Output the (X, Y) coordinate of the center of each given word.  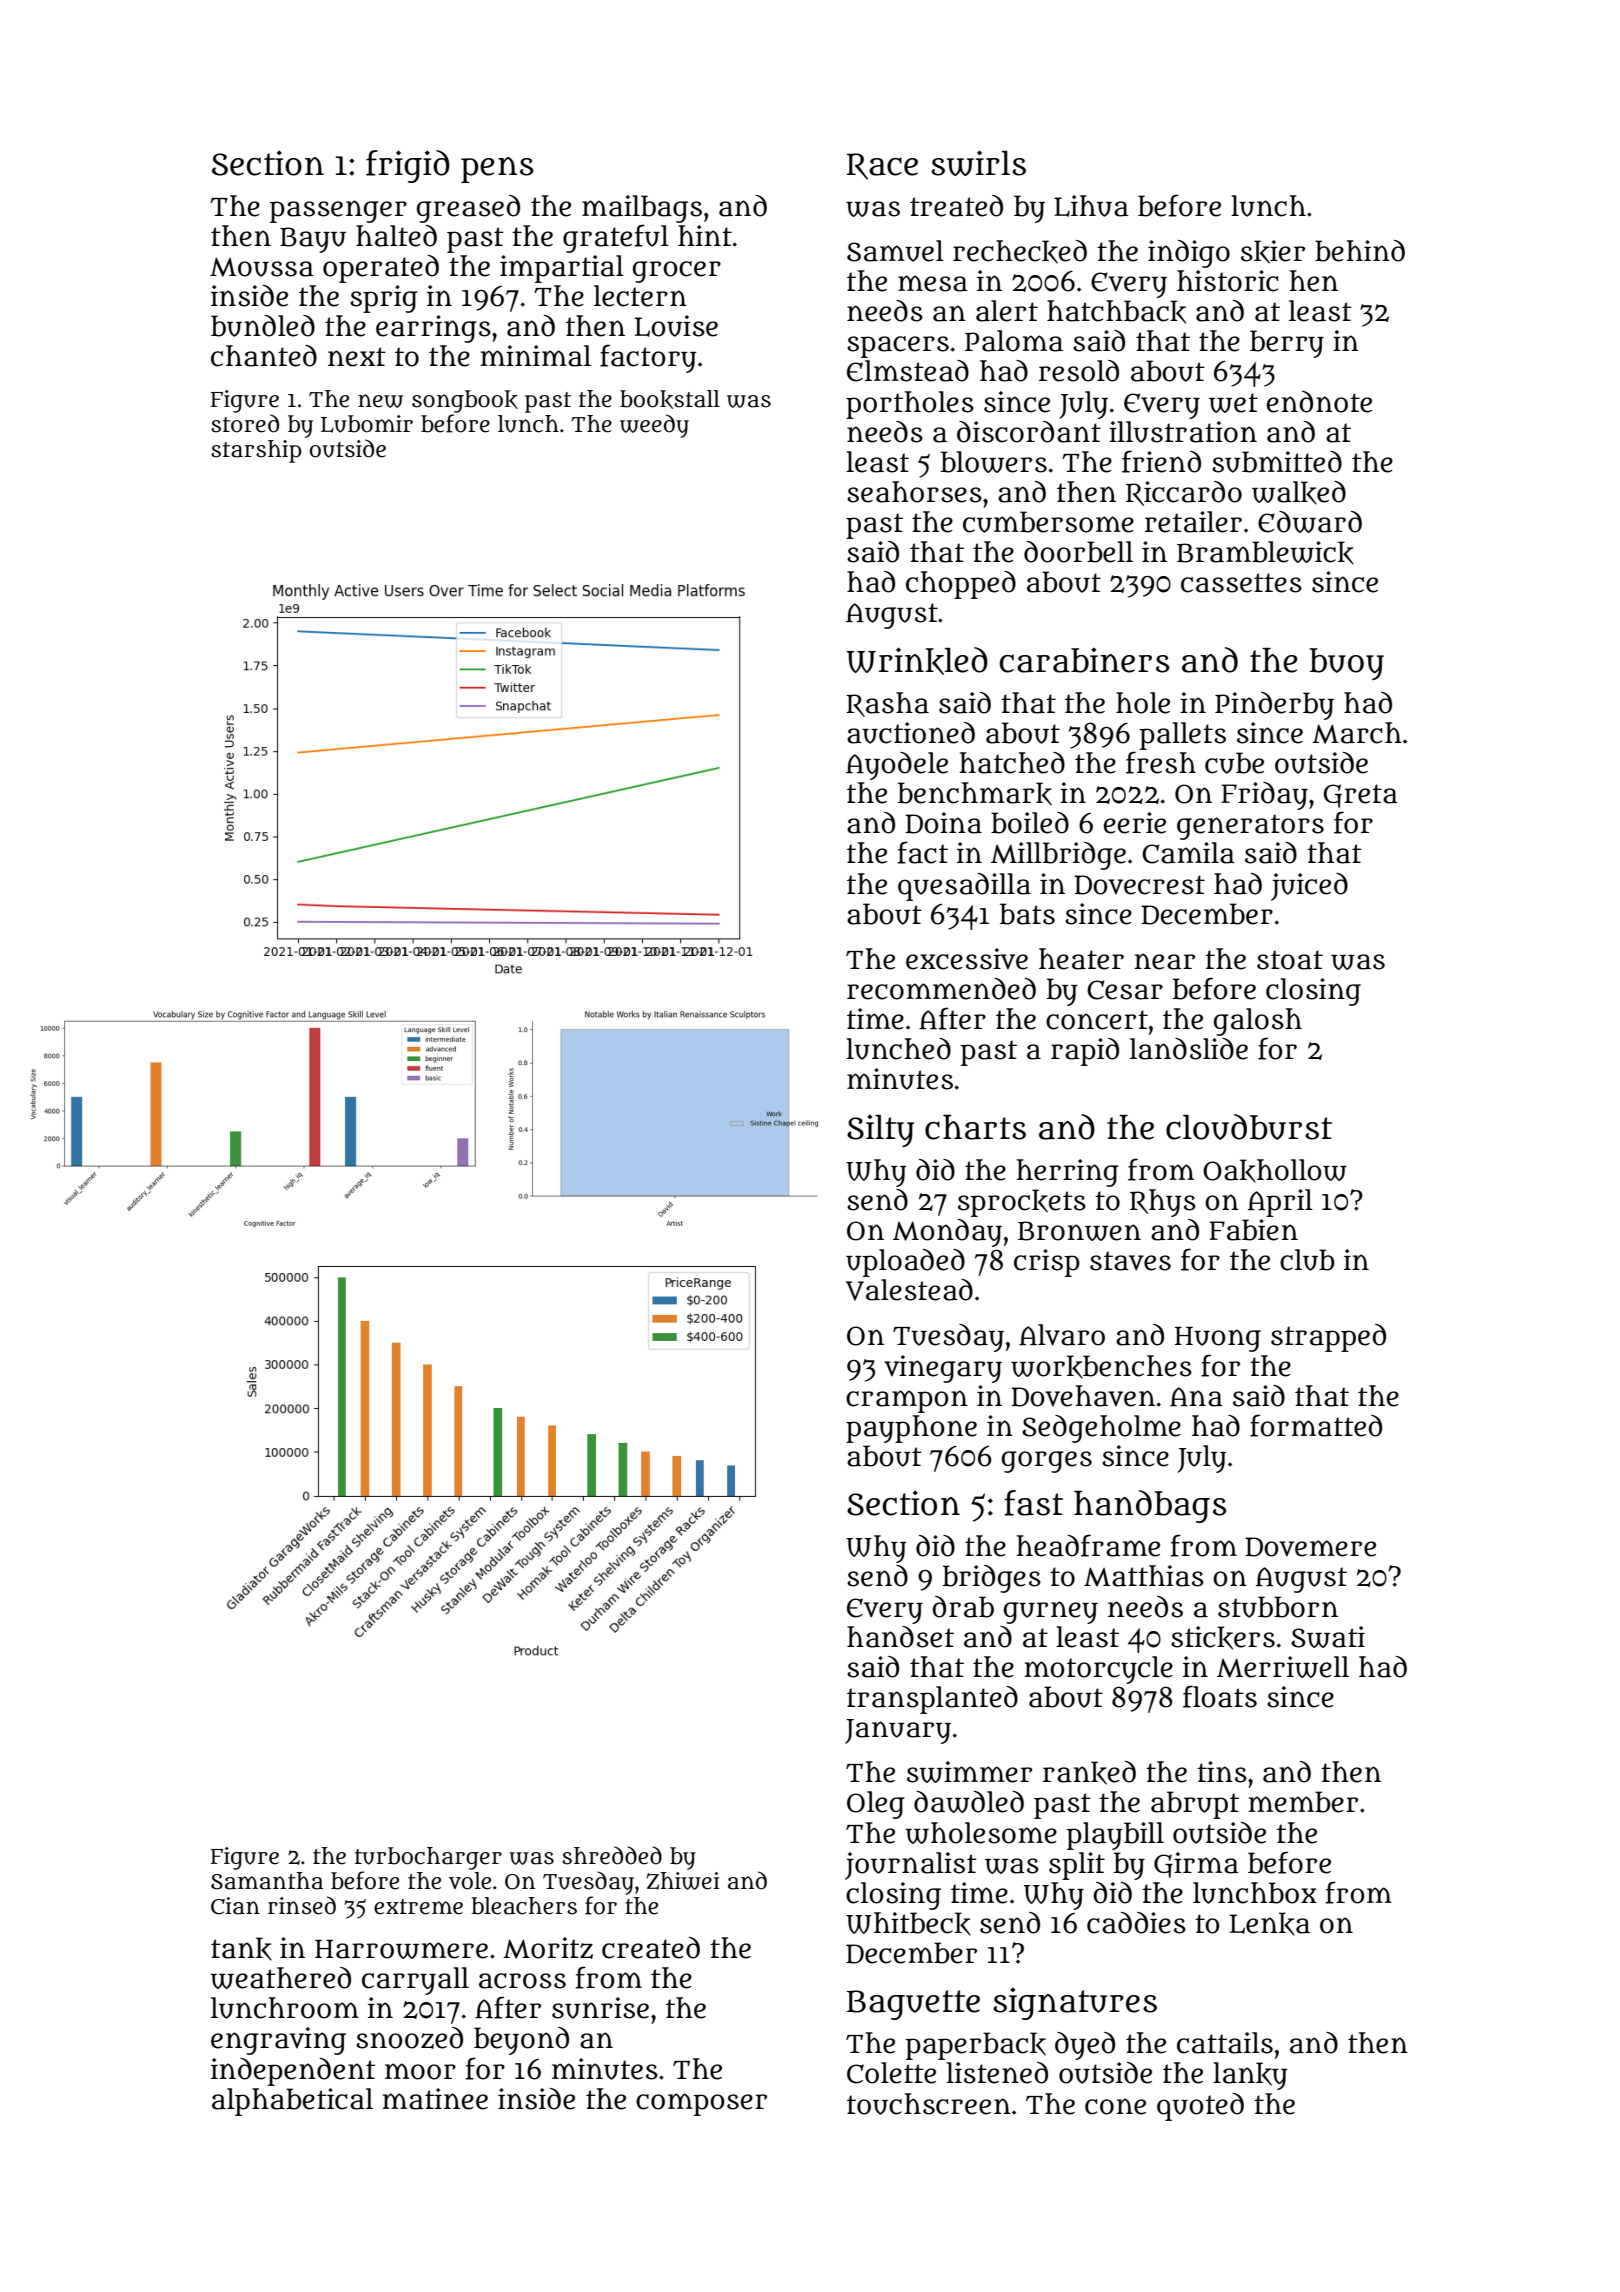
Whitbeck (908, 1924)
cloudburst (1249, 1127)
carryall (415, 1981)
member (1303, 1802)
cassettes (1241, 583)
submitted (1277, 462)
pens (497, 170)
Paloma (1014, 341)
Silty (880, 1131)
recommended (941, 989)
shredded (612, 1855)
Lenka (1270, 1924)
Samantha (267, 1881)
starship (256, 451)
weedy (654, 426)
